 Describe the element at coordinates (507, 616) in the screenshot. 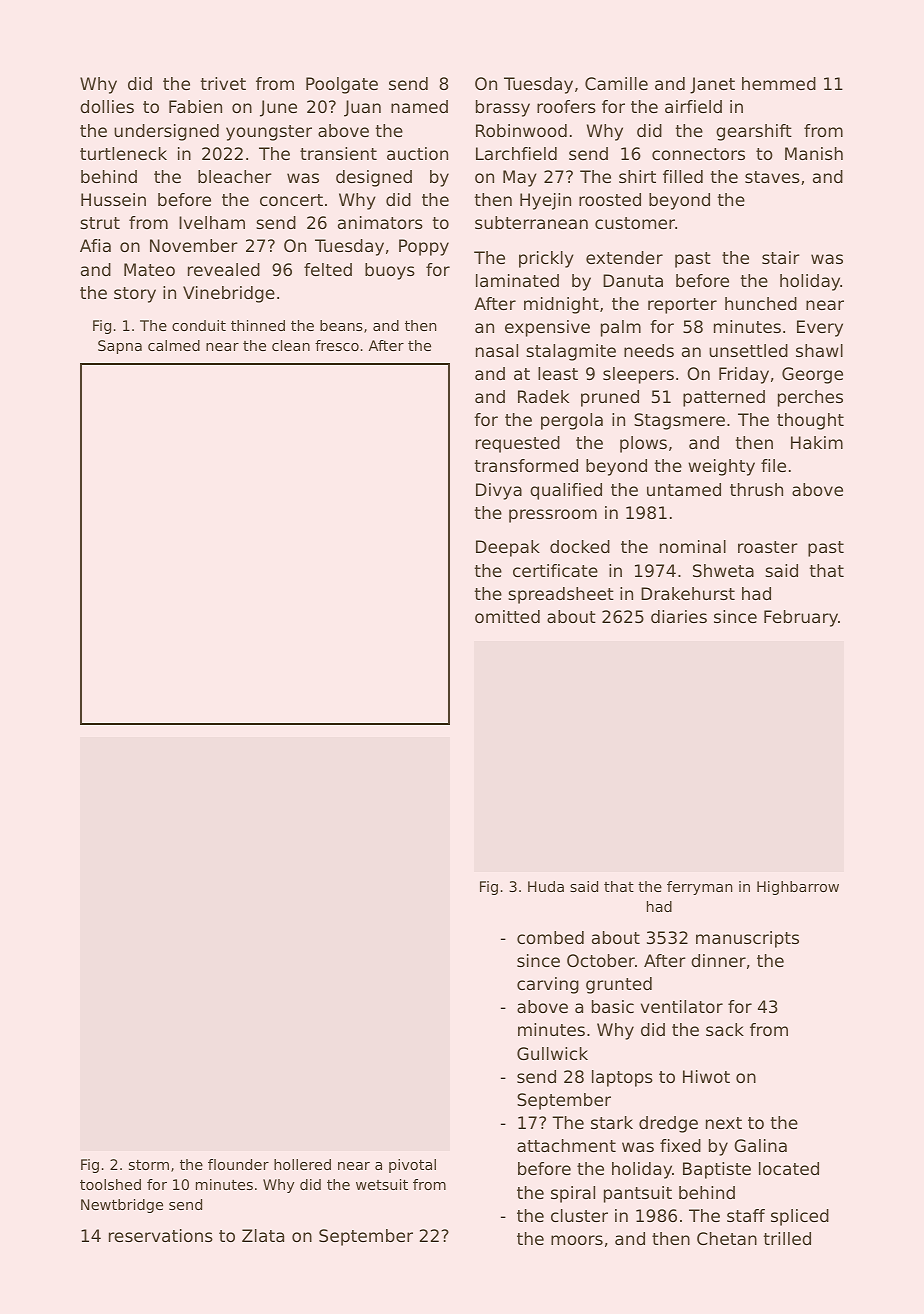

I see `omitted` at that location.
